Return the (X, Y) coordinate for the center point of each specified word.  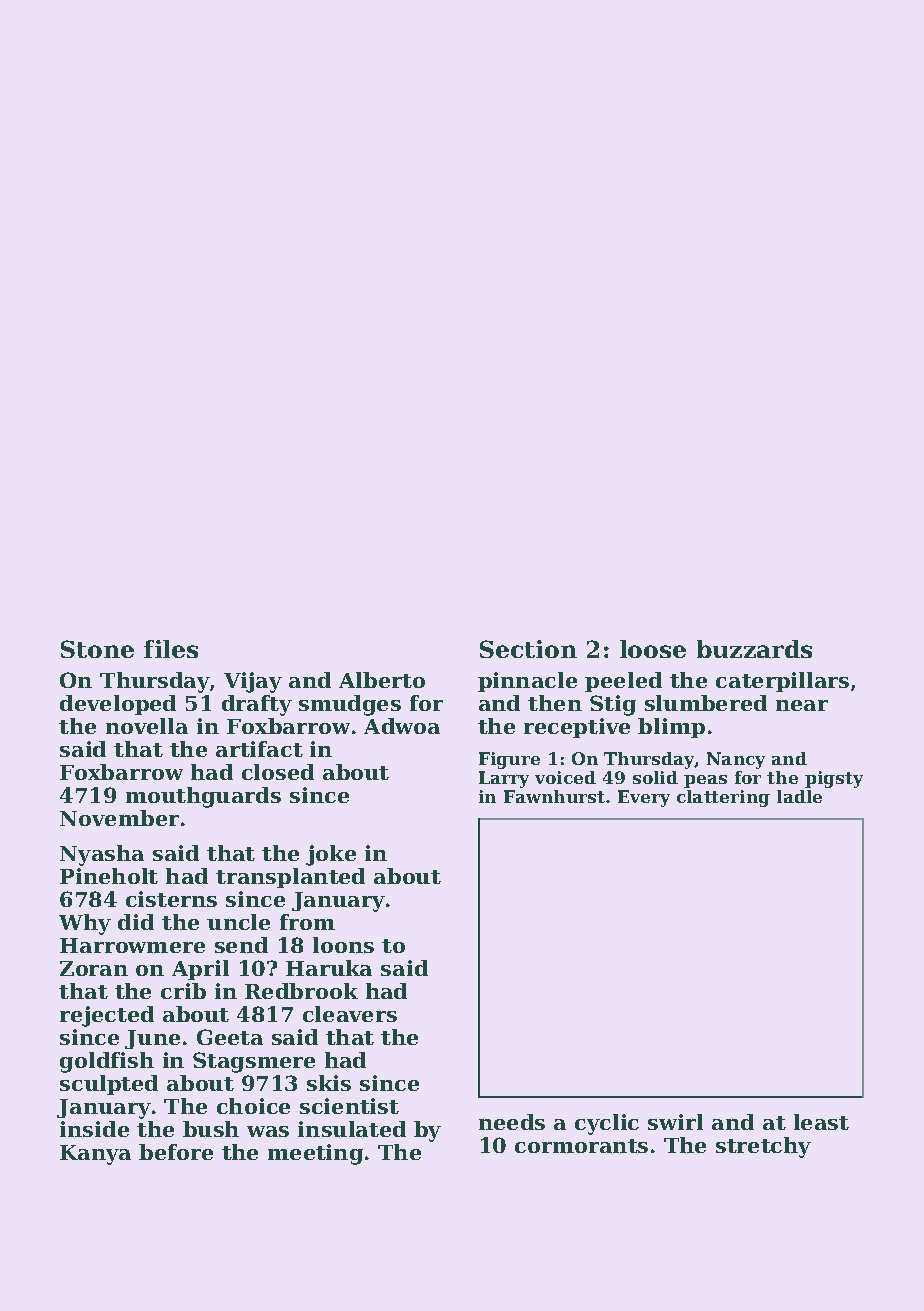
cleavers (350, 1014)
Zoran (94, 968)
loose (653, 649)
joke (331, 855)
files (171, 649)
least (821, 1122)
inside (94, 1129)
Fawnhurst (554, 796)
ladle (799, 796)
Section (528, 649)
